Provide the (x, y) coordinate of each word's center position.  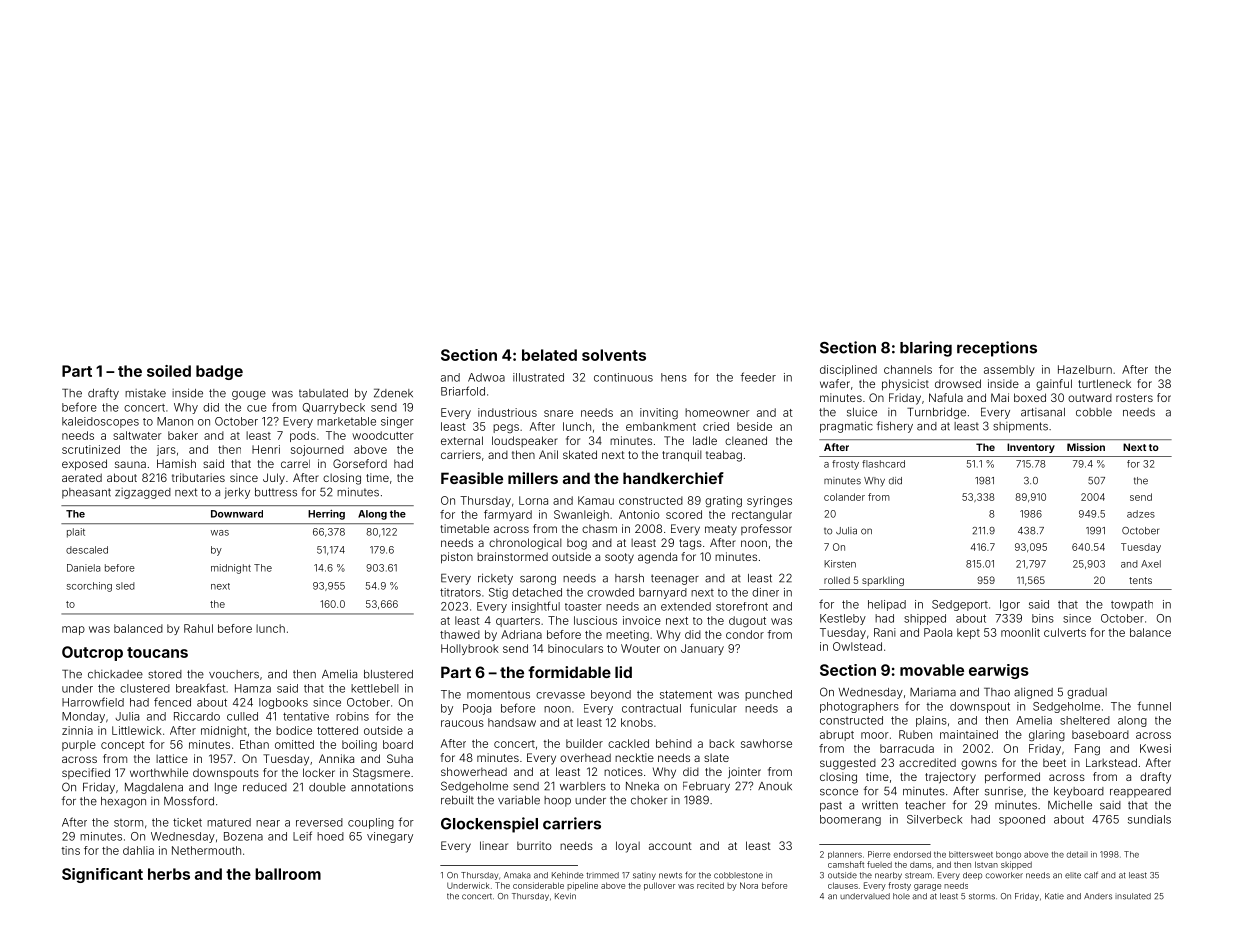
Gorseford (360, 463)
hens (674, 377)
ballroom (288, 874)
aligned (1033, 693)
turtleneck (1104, 383)
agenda (657, 558)
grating (723, 501)
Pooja (477, 709)
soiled (169, 371)
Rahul (198, 628)
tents (1140, 580)
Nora (749, 885)
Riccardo (197, 716)
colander (844, 497)
